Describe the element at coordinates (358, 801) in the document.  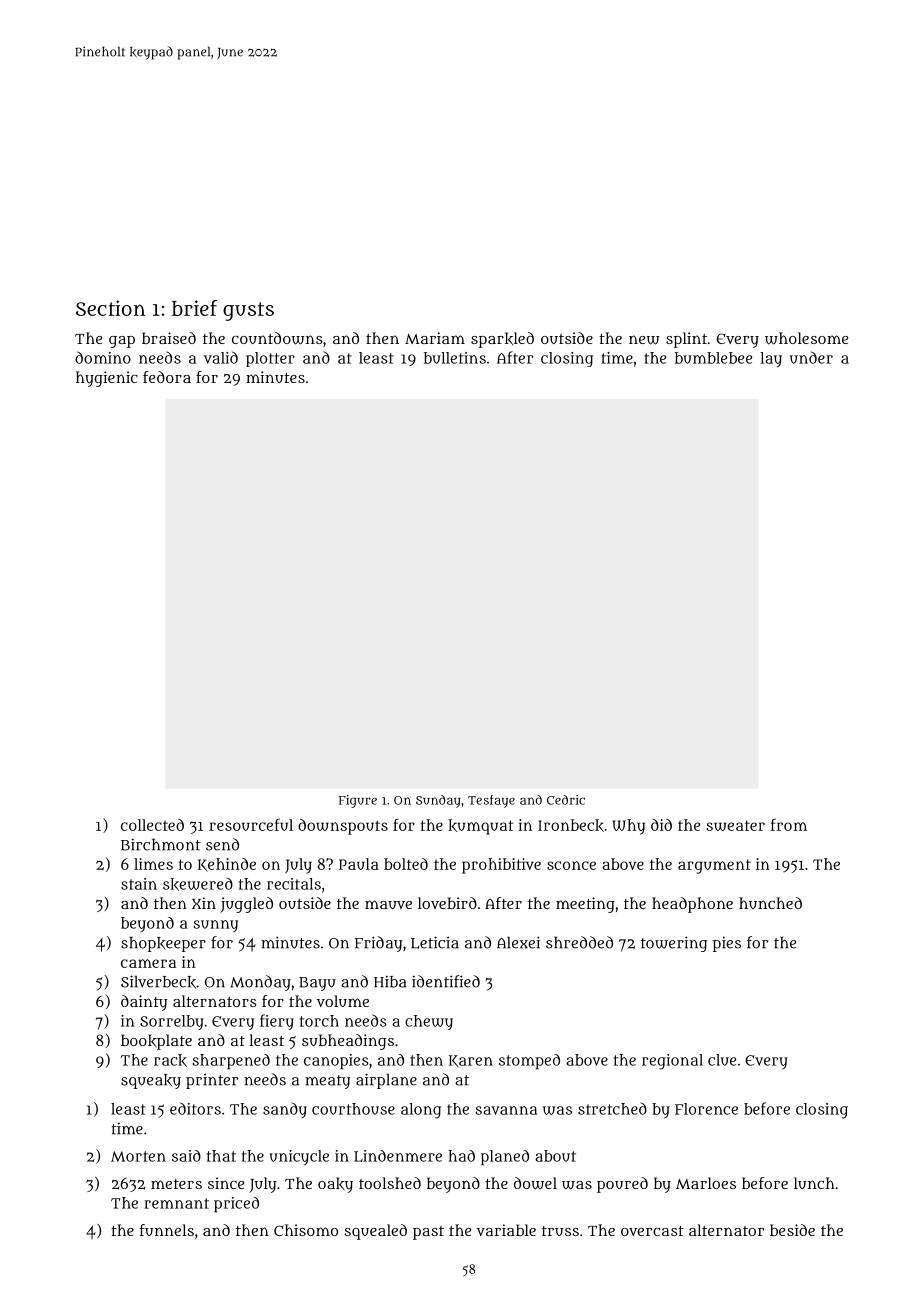
I see `Figure` at that location.
